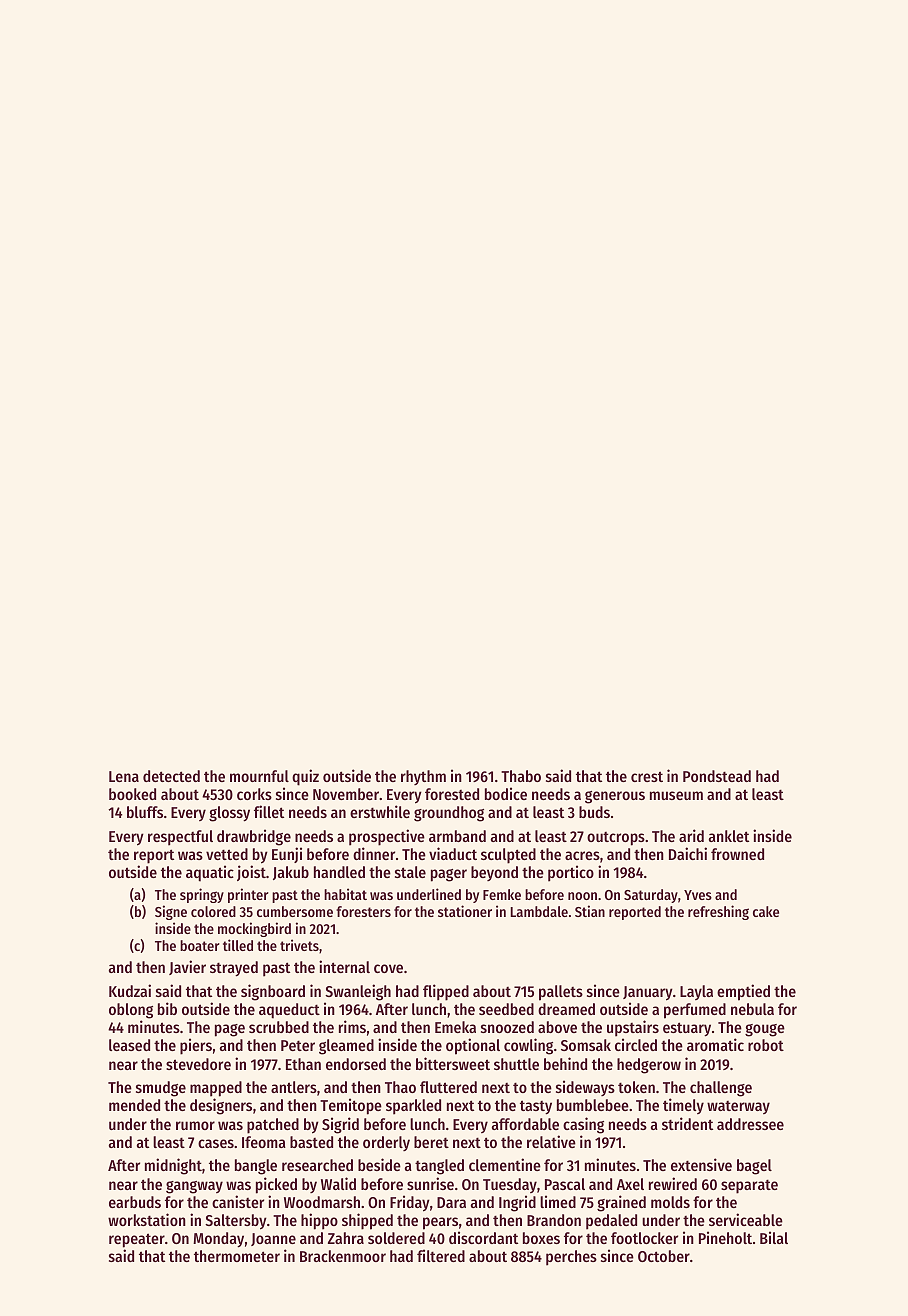 This screenshot has width=908, height=1316. Describe the element at coordinates (343, 1256) in the screenshot. I see `Brackenmoor` at that location.
